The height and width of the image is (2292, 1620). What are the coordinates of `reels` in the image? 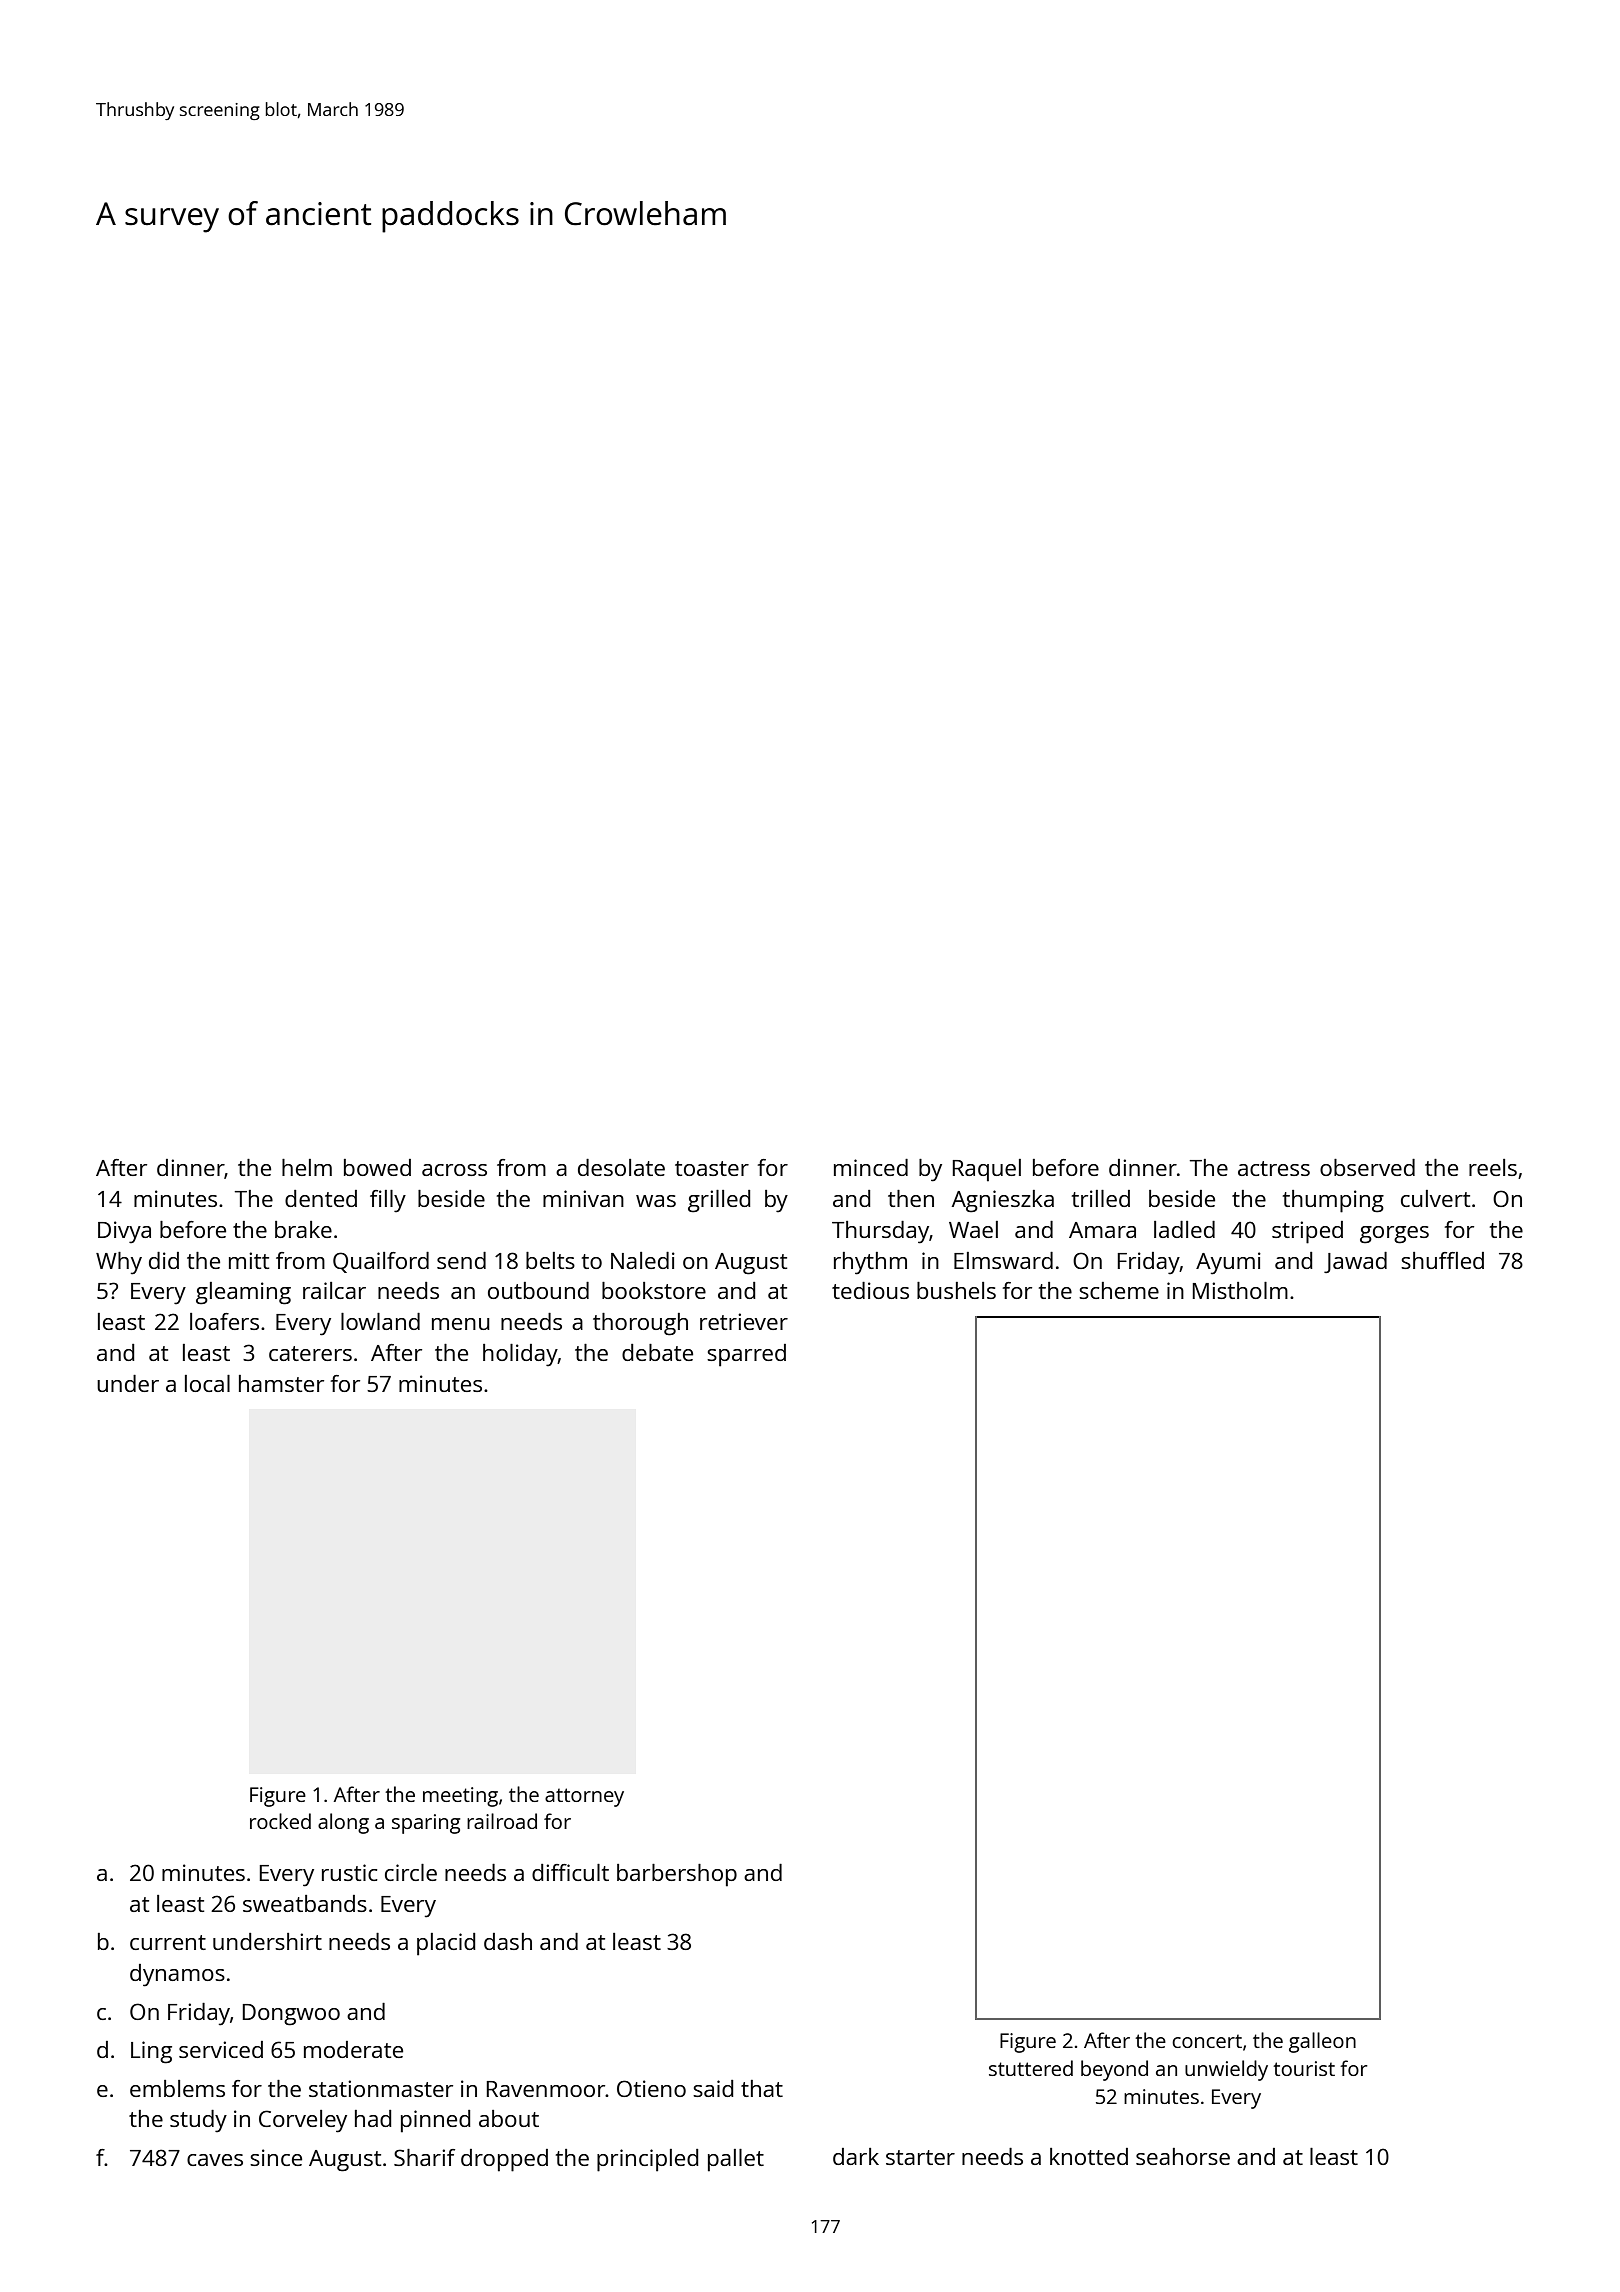 It's located at (1493, 1167).
